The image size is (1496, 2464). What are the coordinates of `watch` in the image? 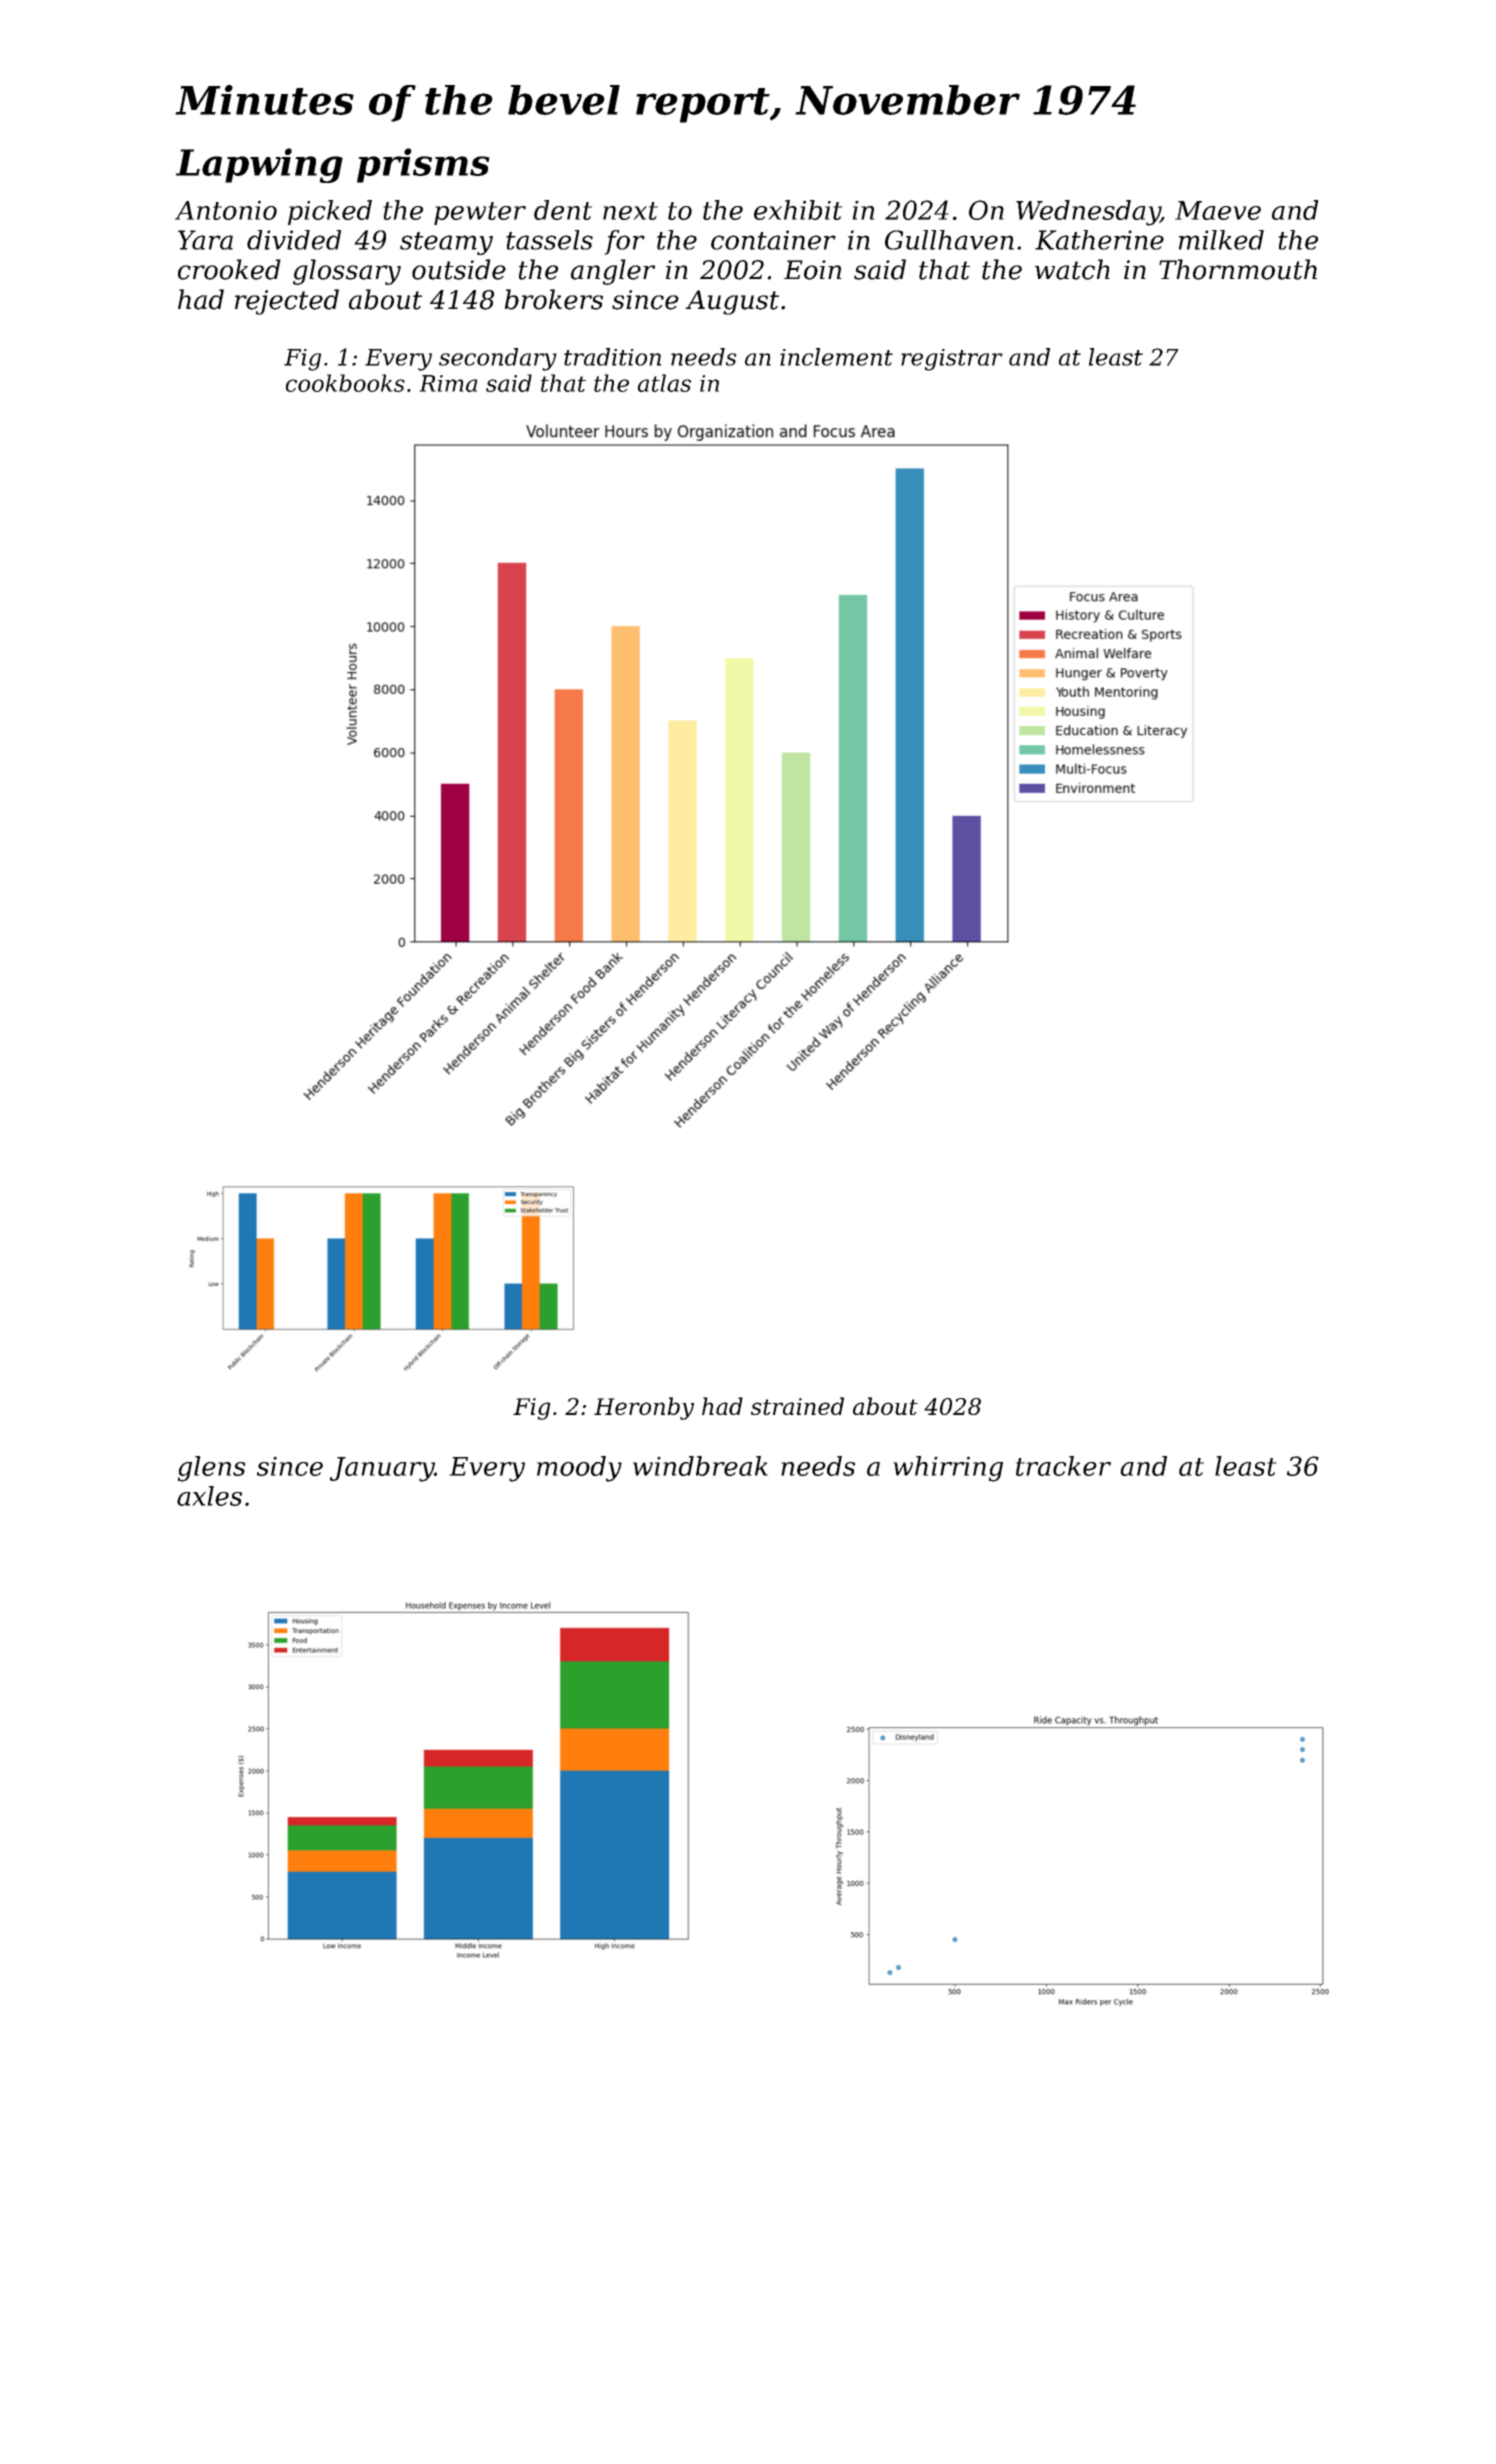 It's located at (1072, 269).
